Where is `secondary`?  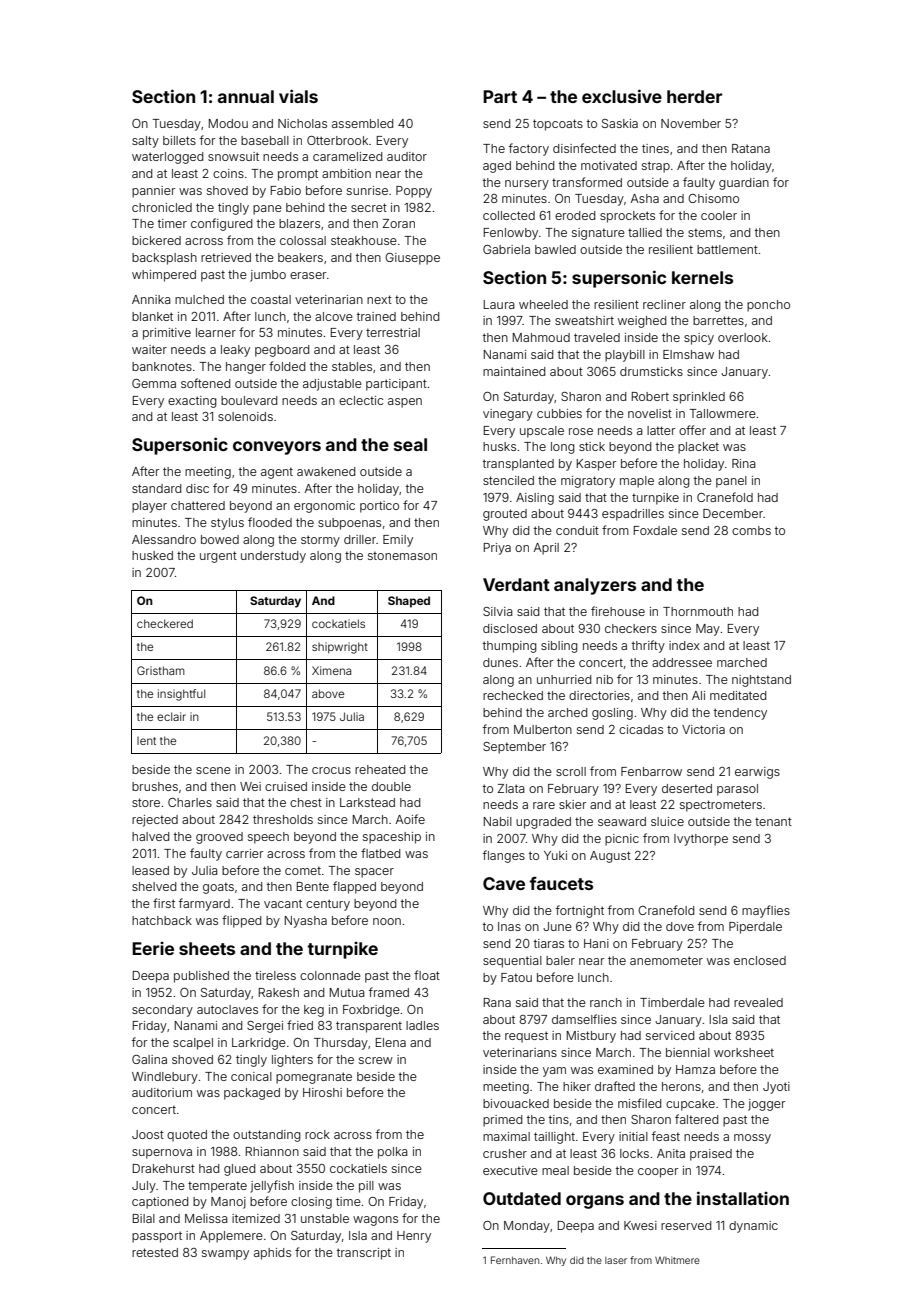 secondary is located at coordinates (162, 1011).
